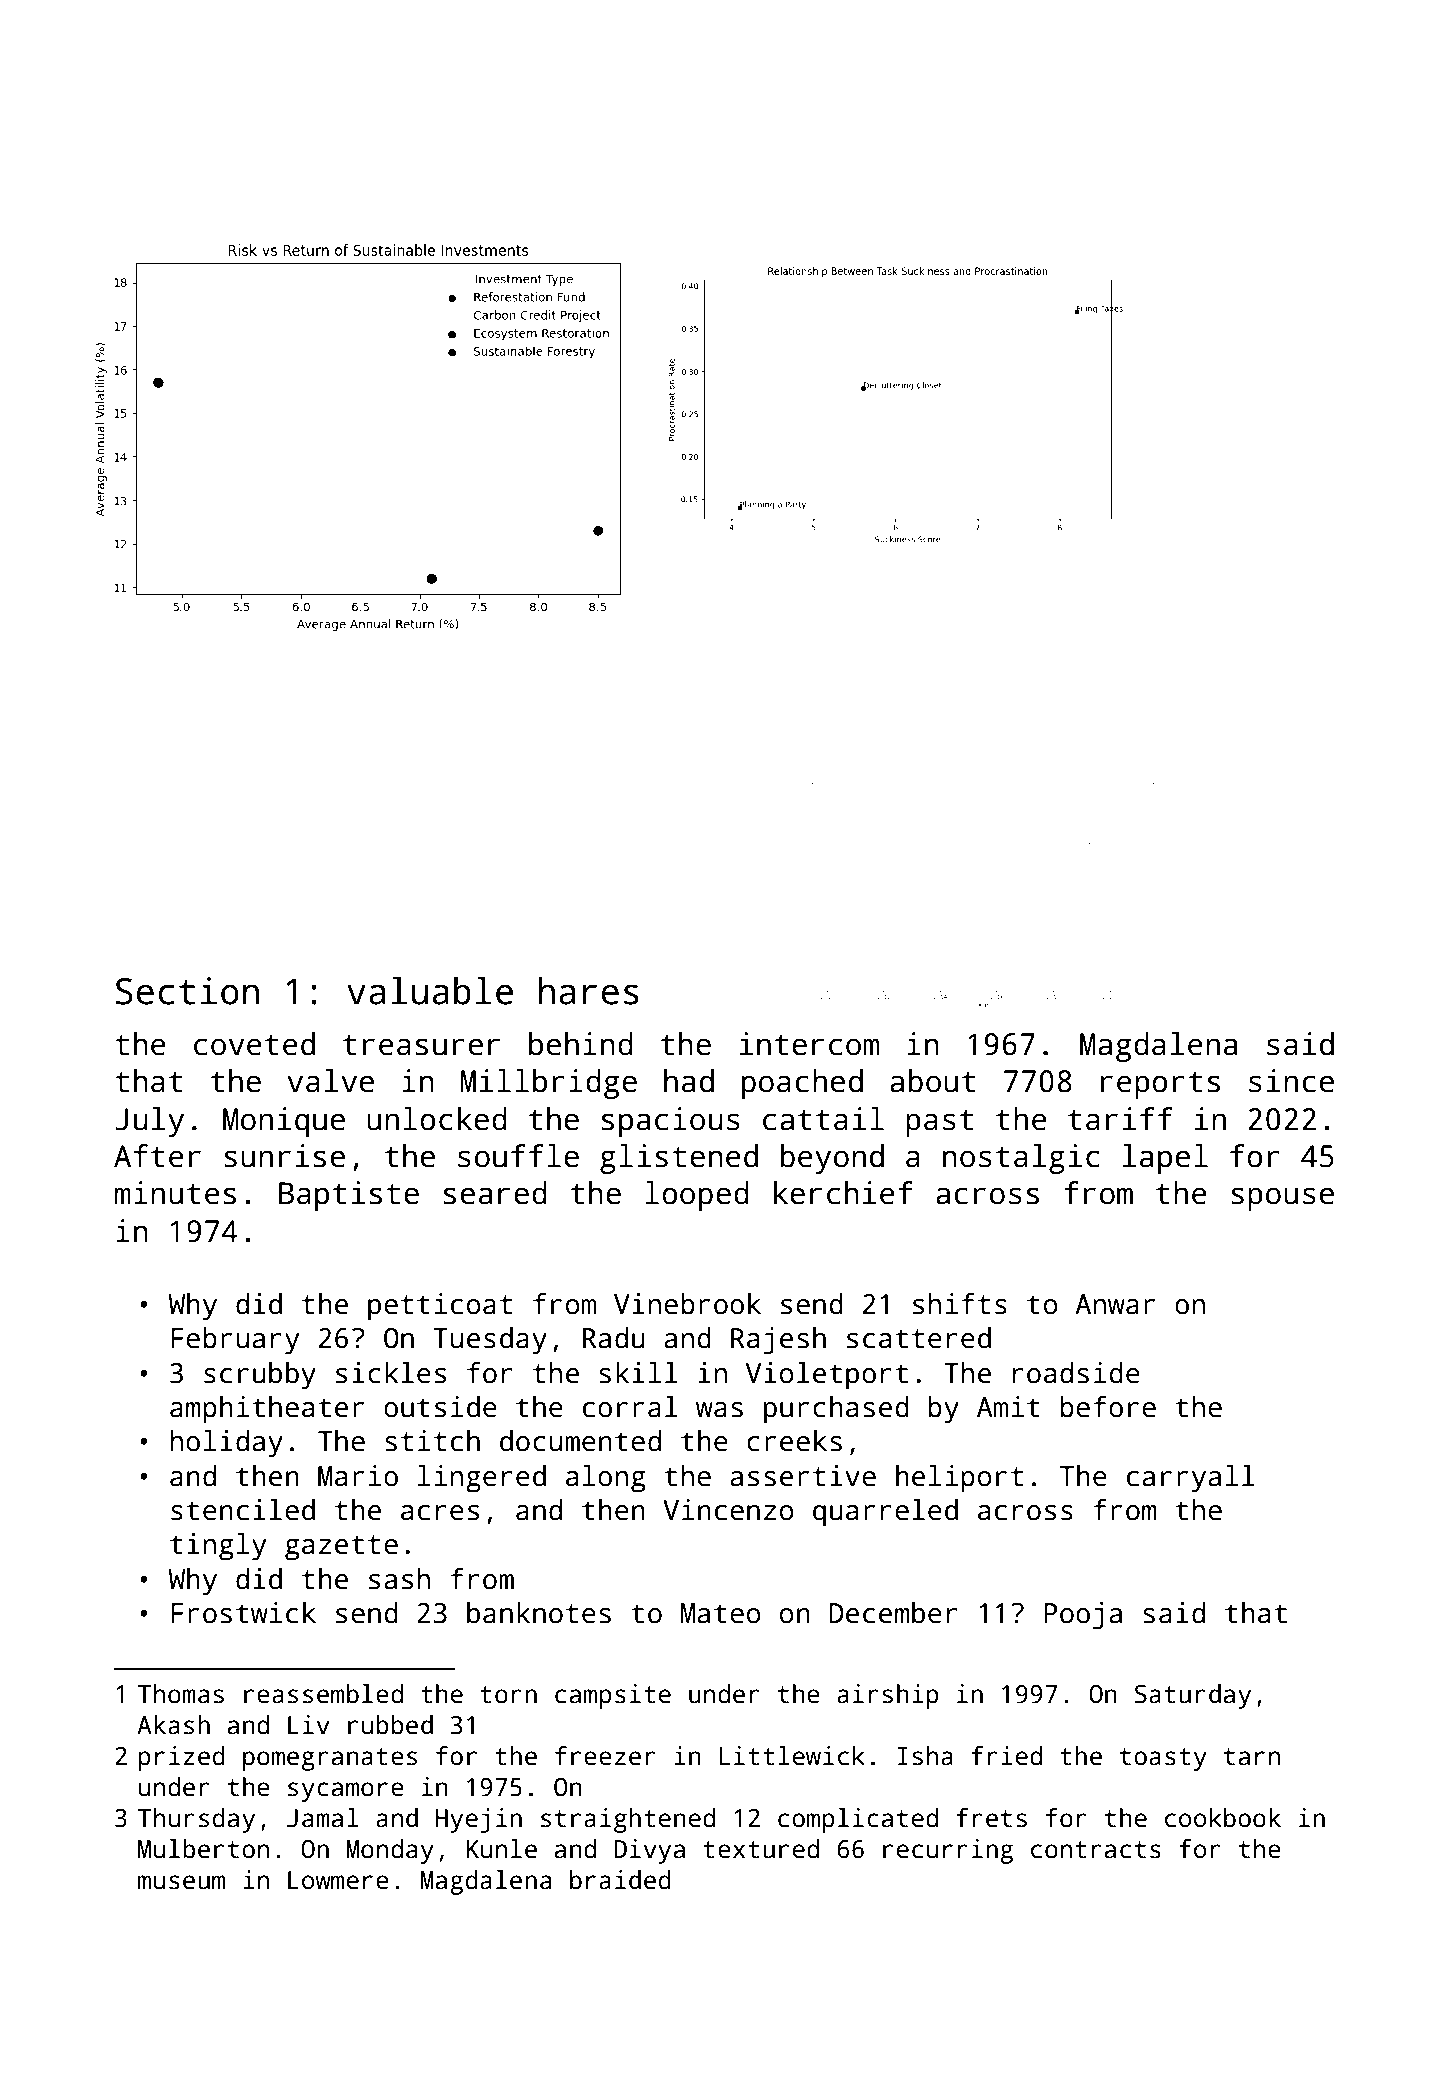 The image size is (1450, 2100). I want to click on stenciled, so click(243, 1510).
